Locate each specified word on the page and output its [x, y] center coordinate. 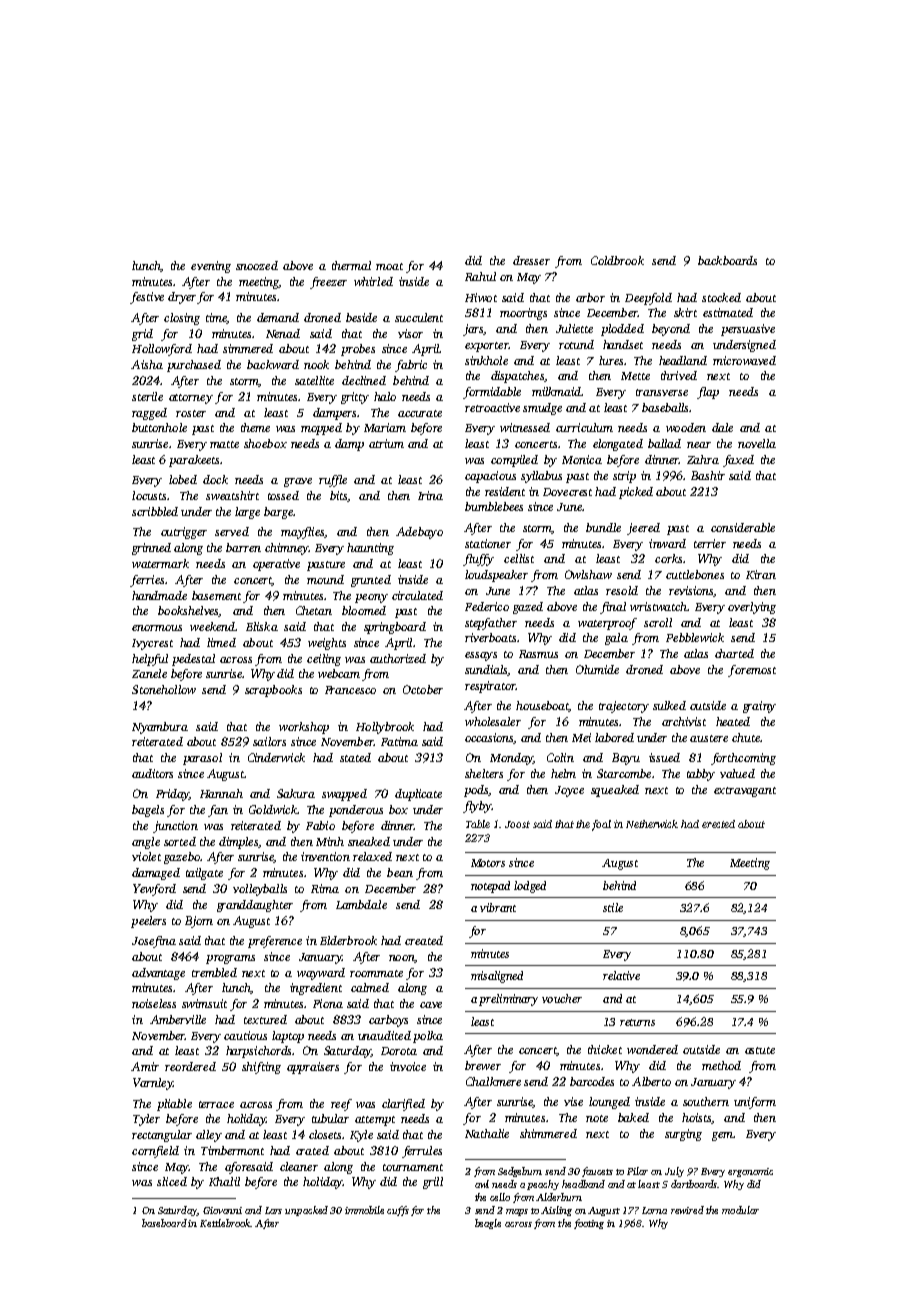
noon [402, 959]
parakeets [194, 461]
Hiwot [481, 297]
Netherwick [652, 824]
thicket [605, 1049]
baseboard [164, 1223]
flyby [477, 807]
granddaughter [255, 906]
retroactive [492, 407]
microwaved [744, 360]
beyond [671, 330]
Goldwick [273, 809]
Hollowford [162, 350]
